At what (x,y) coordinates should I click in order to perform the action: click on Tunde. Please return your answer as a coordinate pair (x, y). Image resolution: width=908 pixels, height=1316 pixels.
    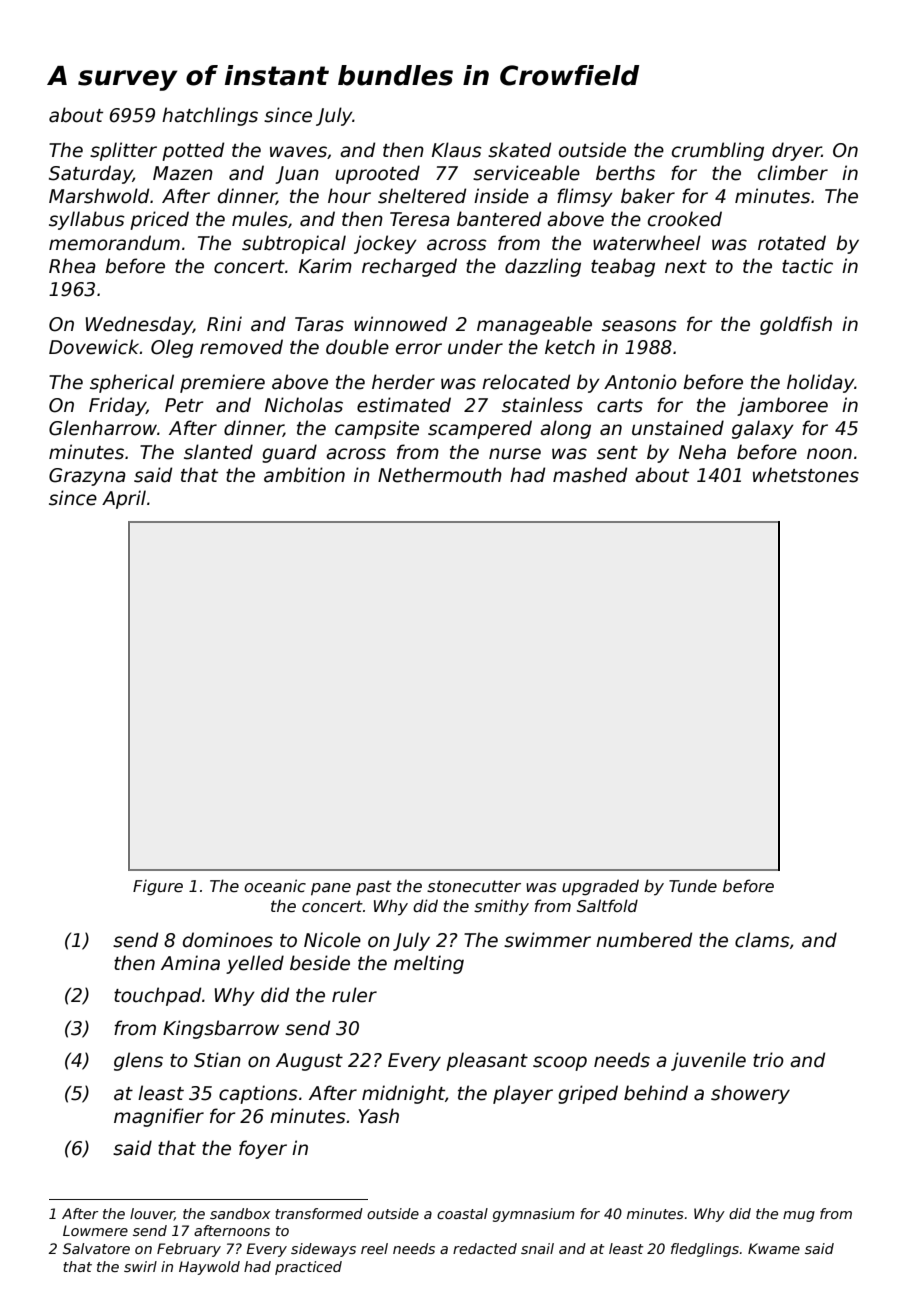
    Looking at the image, I should click on (693, 885).
